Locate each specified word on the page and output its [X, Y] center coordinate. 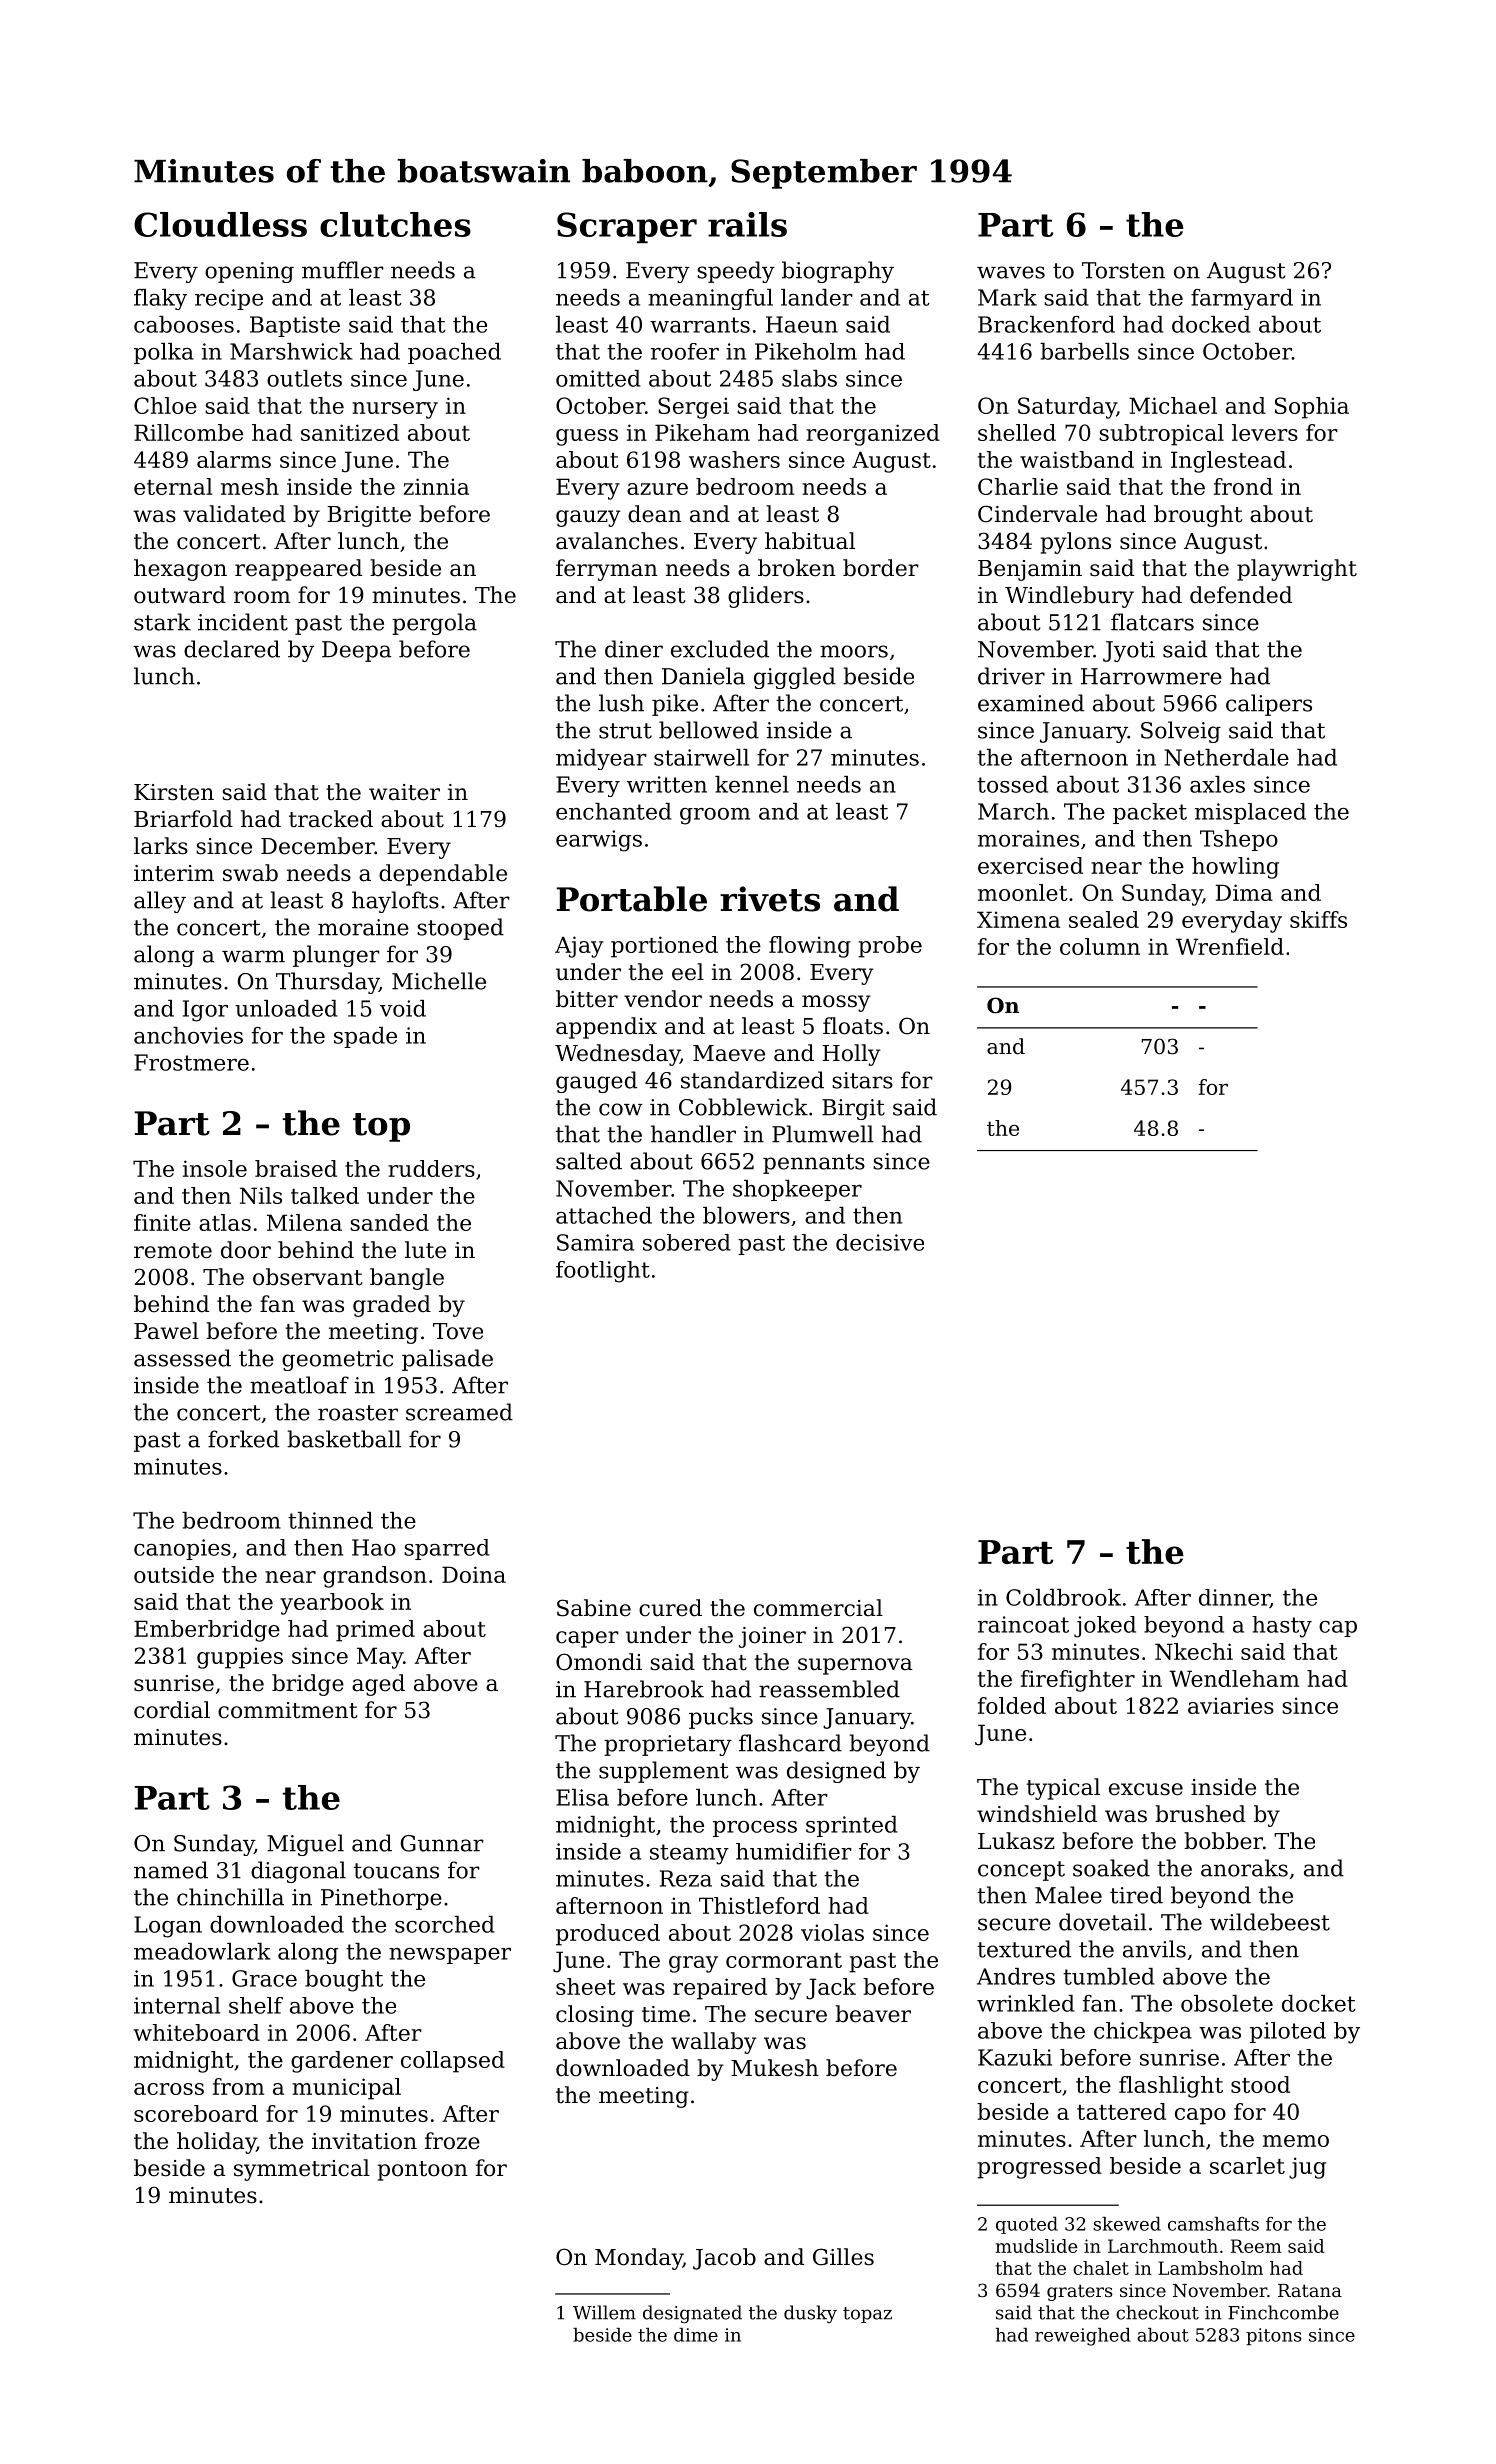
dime [696, 2335]
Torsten [1123, 270]
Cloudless [220, 224]
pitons [1274, 2337]
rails [747, 224]
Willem [604, 2312]
